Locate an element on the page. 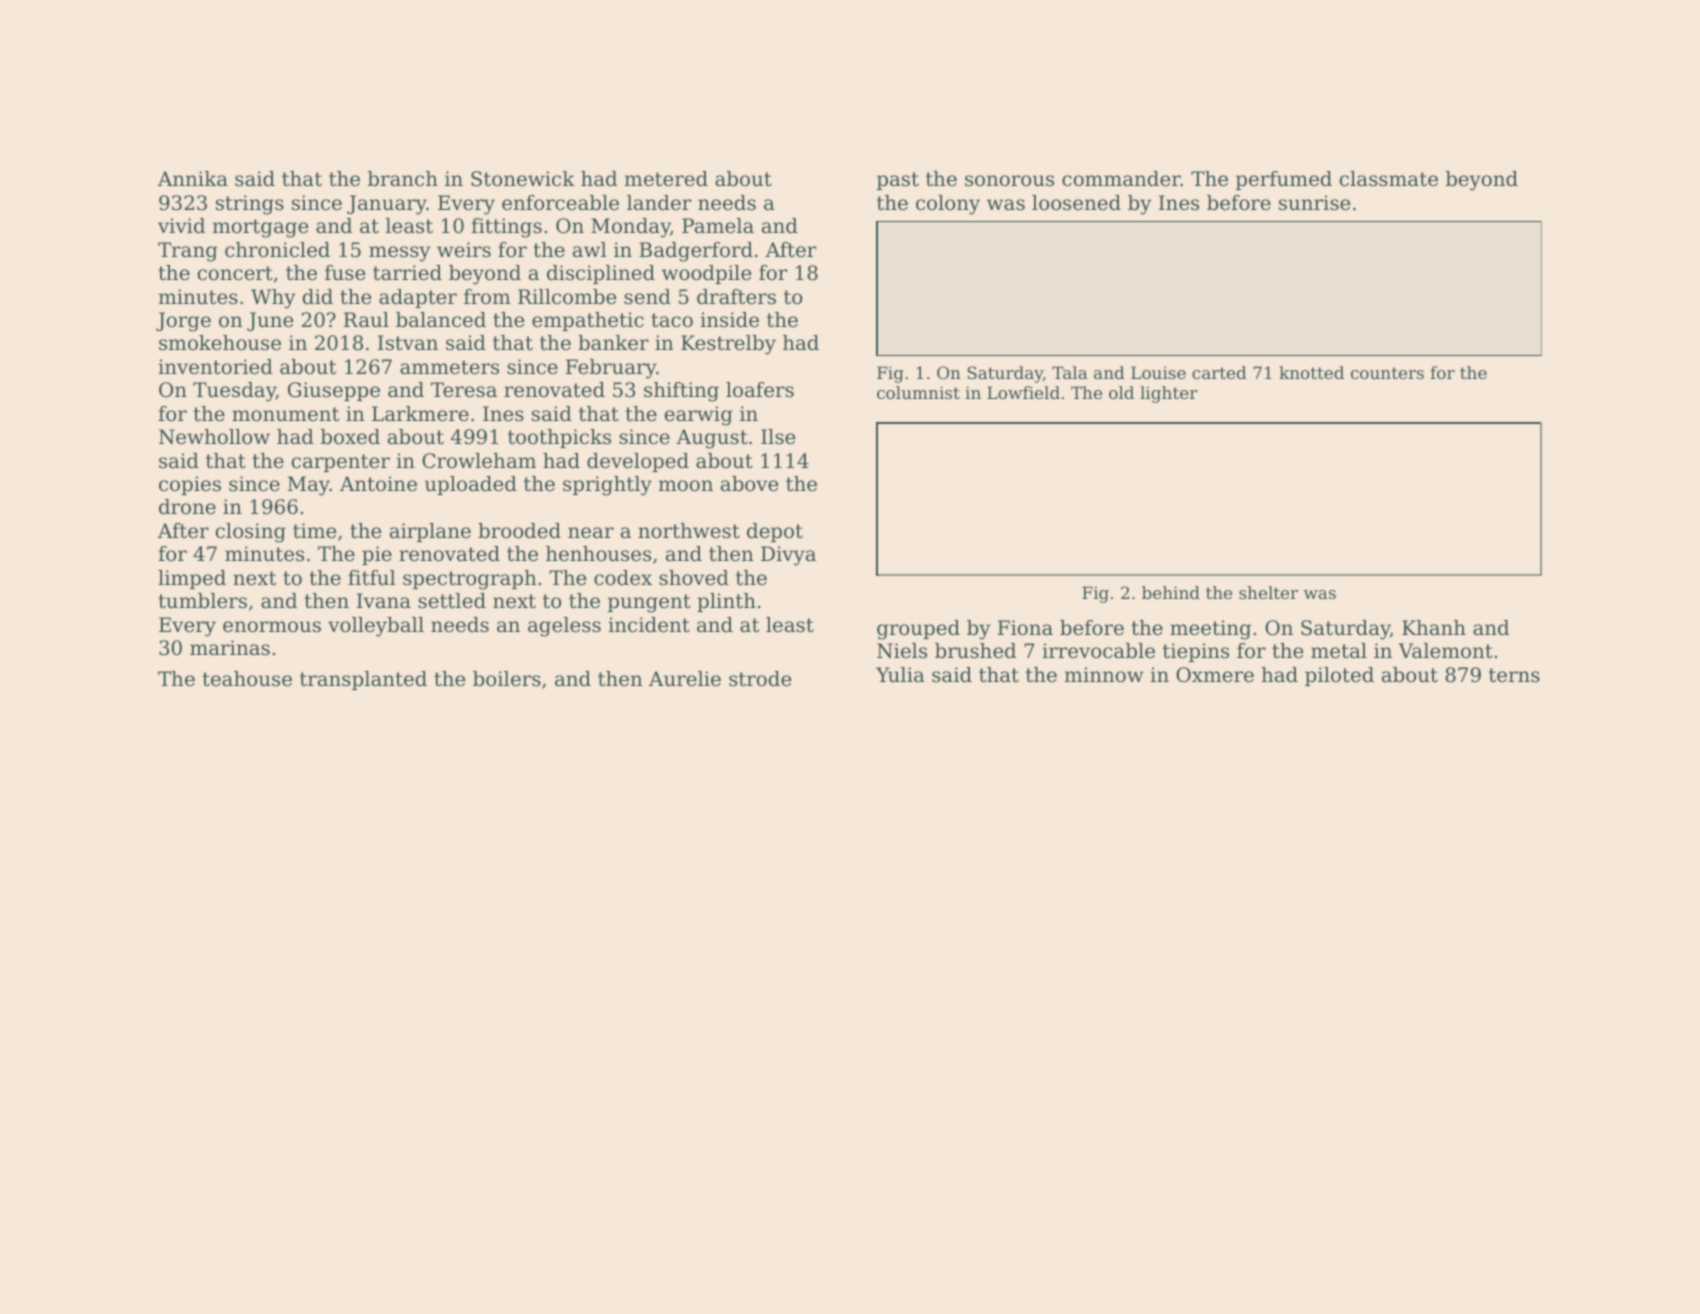 This page has width=1700, height=1314. smokehouse is located at coordinates (220, 343).
